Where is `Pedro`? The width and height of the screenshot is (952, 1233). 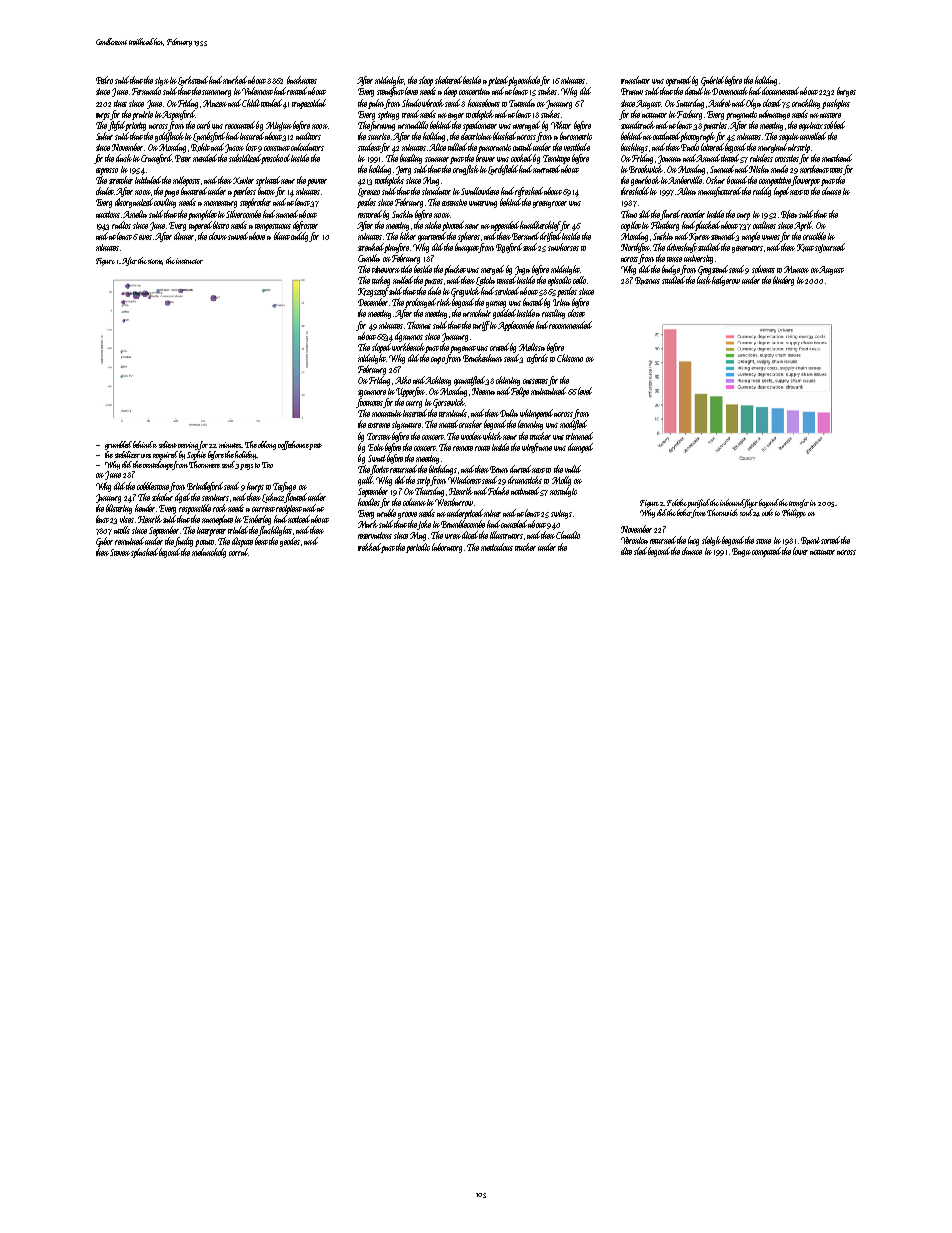
Pedro is located at coordinates (104, 80).
